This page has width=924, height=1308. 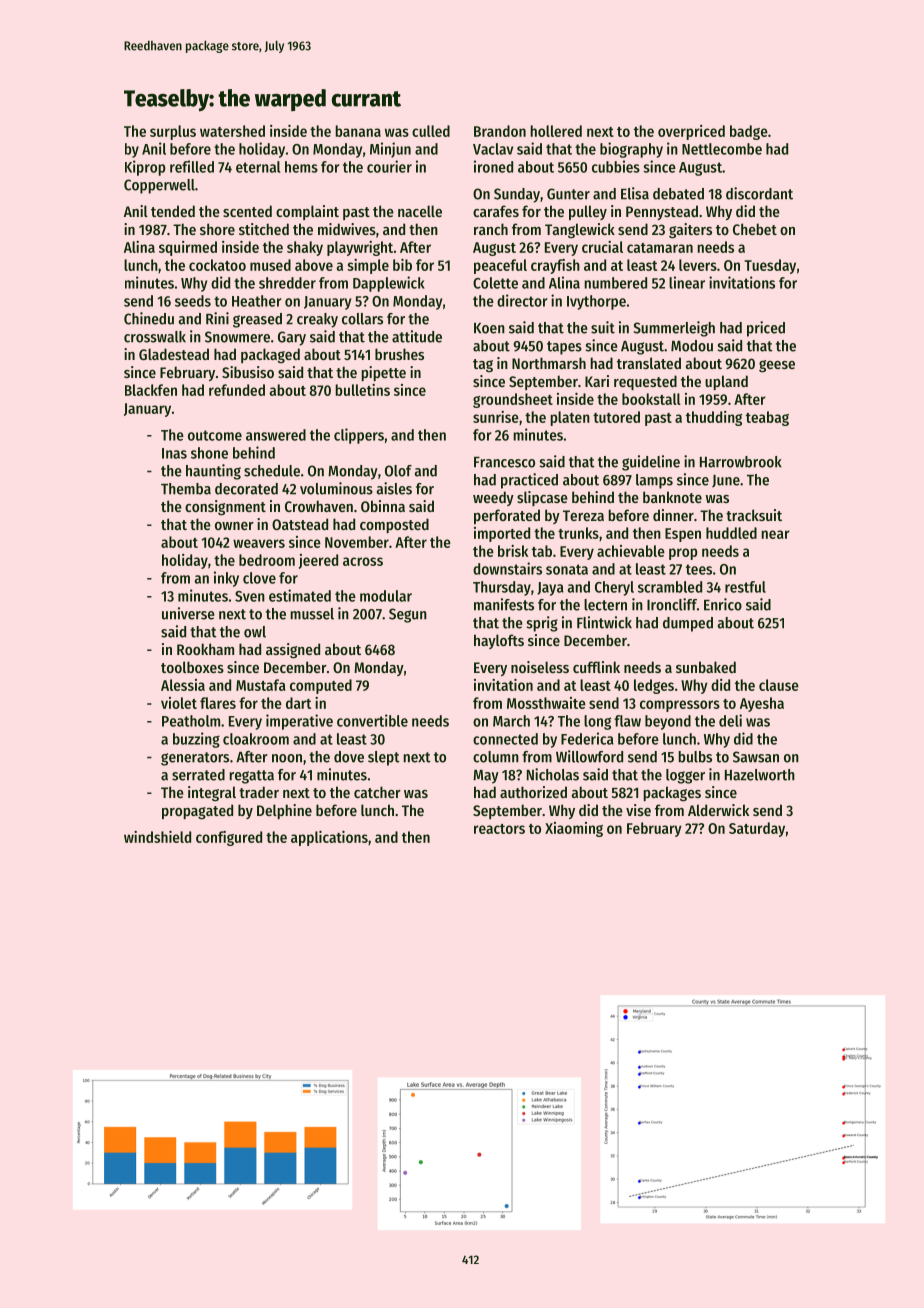 What do you see at coordinates (489, 328) in the page?
I see `Koen` at bounding box center [489, 328].
